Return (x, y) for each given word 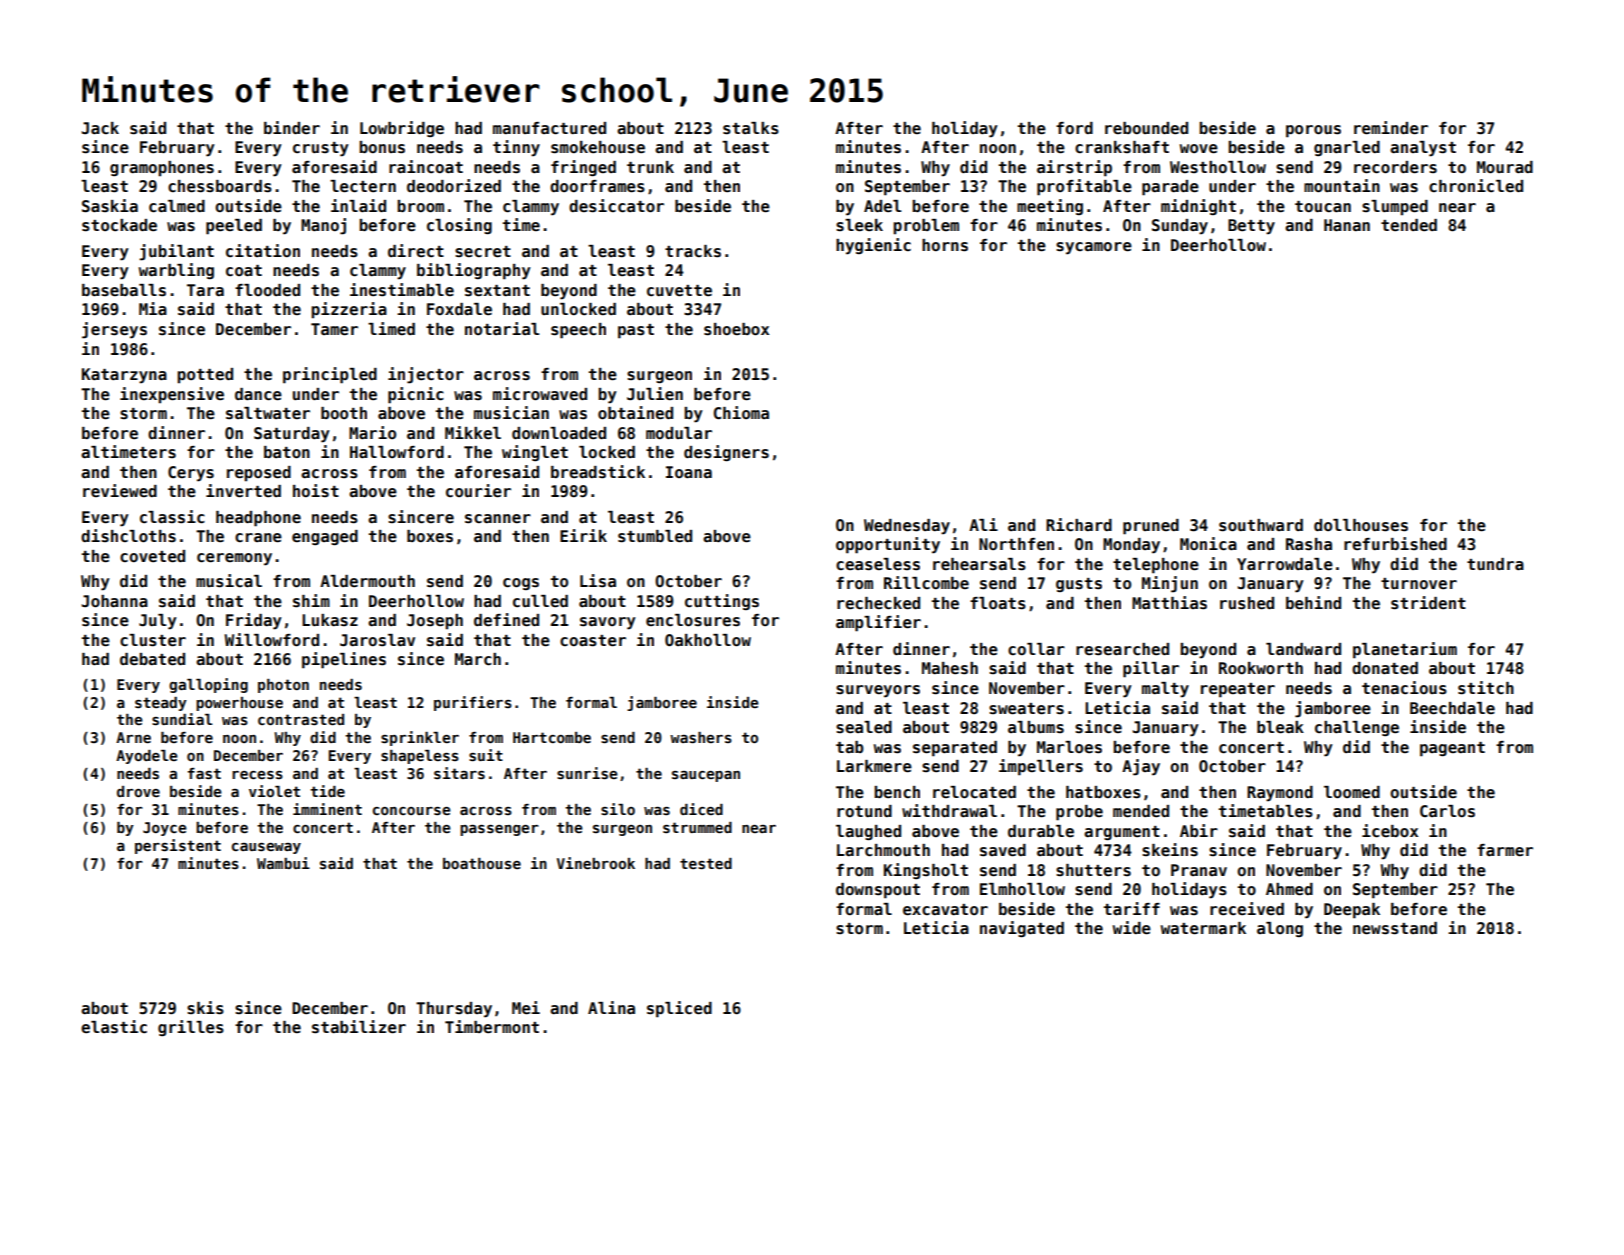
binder (292, 127)
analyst (1423, 149)
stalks (751, 128)
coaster (593, 641)
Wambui (283, 863)
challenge (1357, 728)
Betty (1251, 227)
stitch (1486, 688)
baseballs (124, 290)
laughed (868, 832)
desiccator (616, 206)
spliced (679, 1009)
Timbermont (492, 1027)
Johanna (115, 601)
